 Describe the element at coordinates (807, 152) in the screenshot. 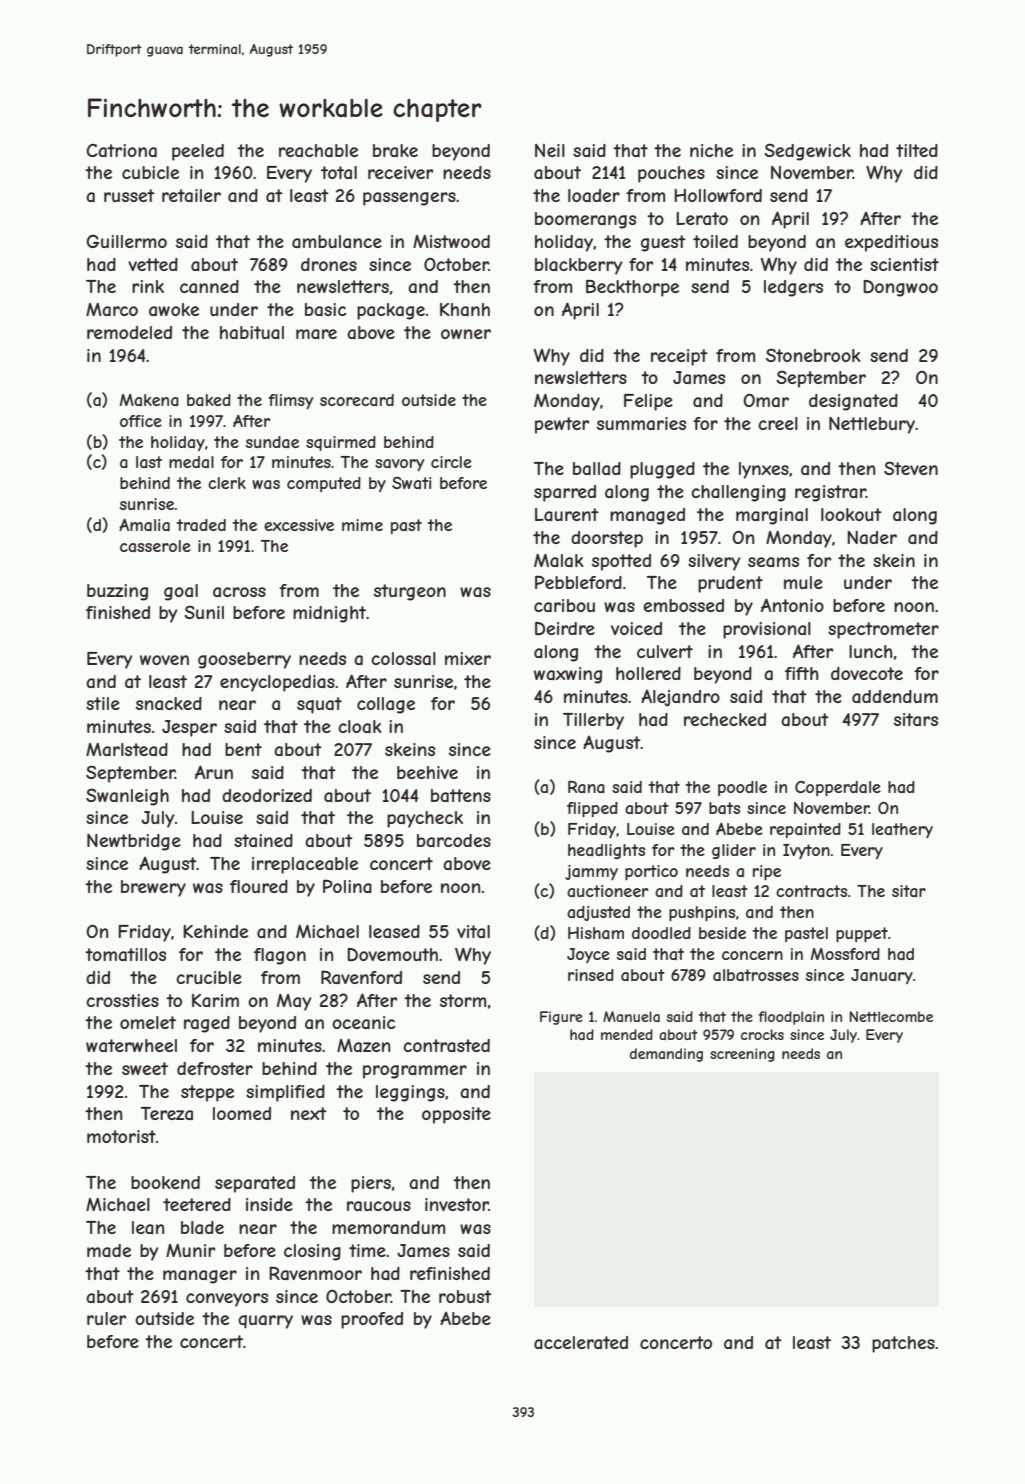

I see `Sedgewick` at that location.
